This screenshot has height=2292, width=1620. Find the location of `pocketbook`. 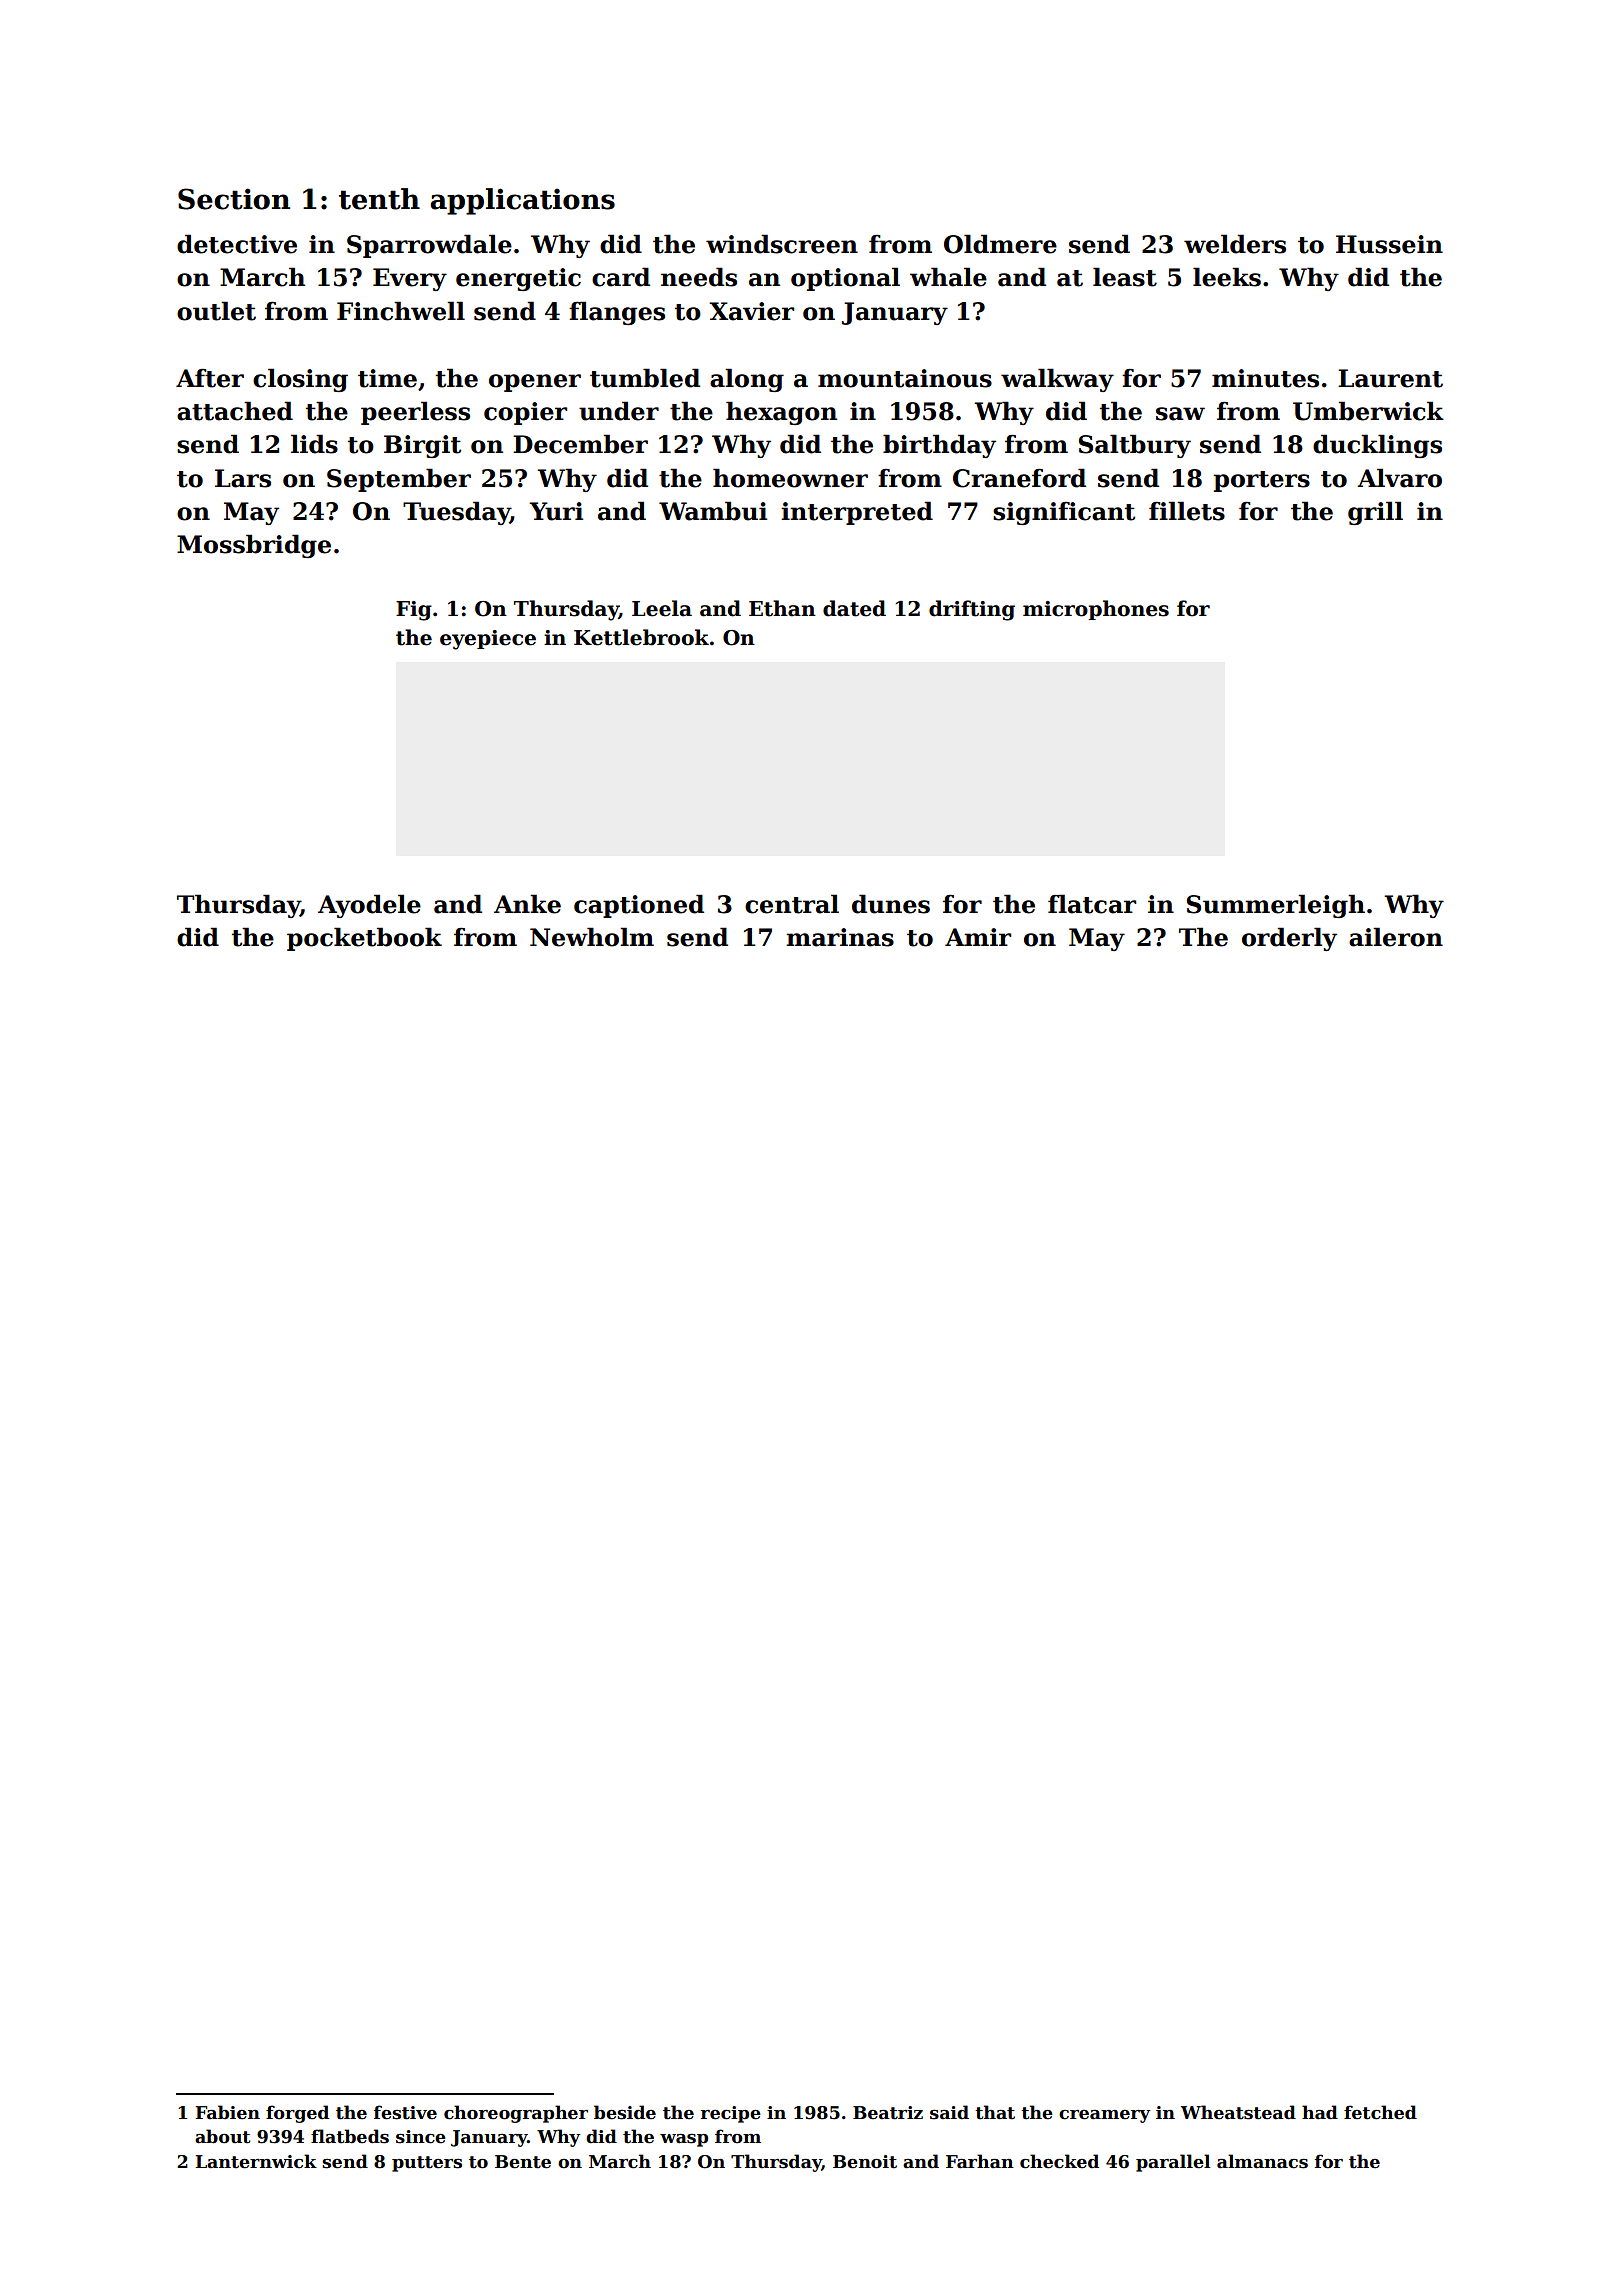

pocketbook is located at coordinates (364, 939).
